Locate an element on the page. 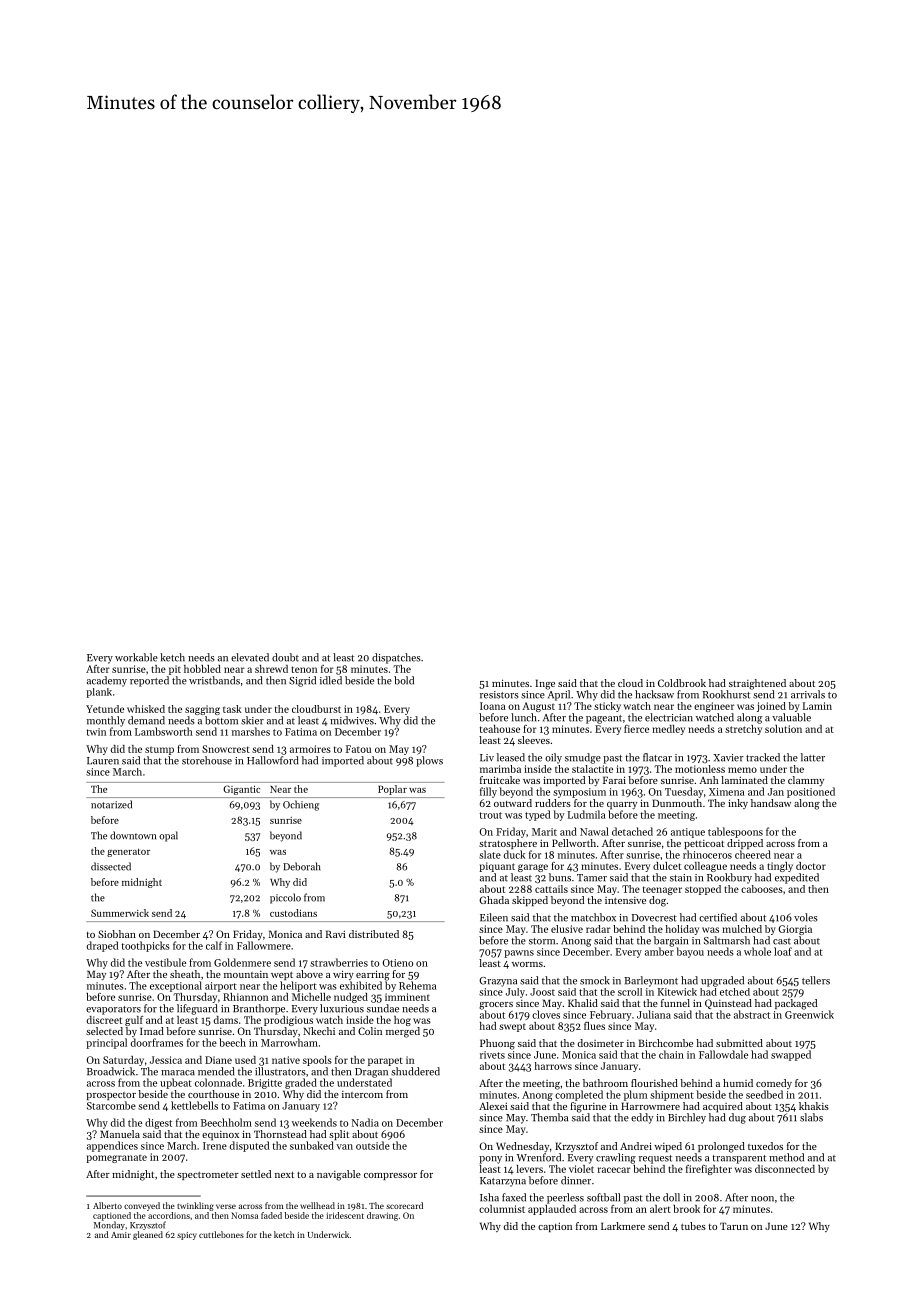 The width and height of the image is (924, 1308). prolonged is located at coordinates (721, 1147).
